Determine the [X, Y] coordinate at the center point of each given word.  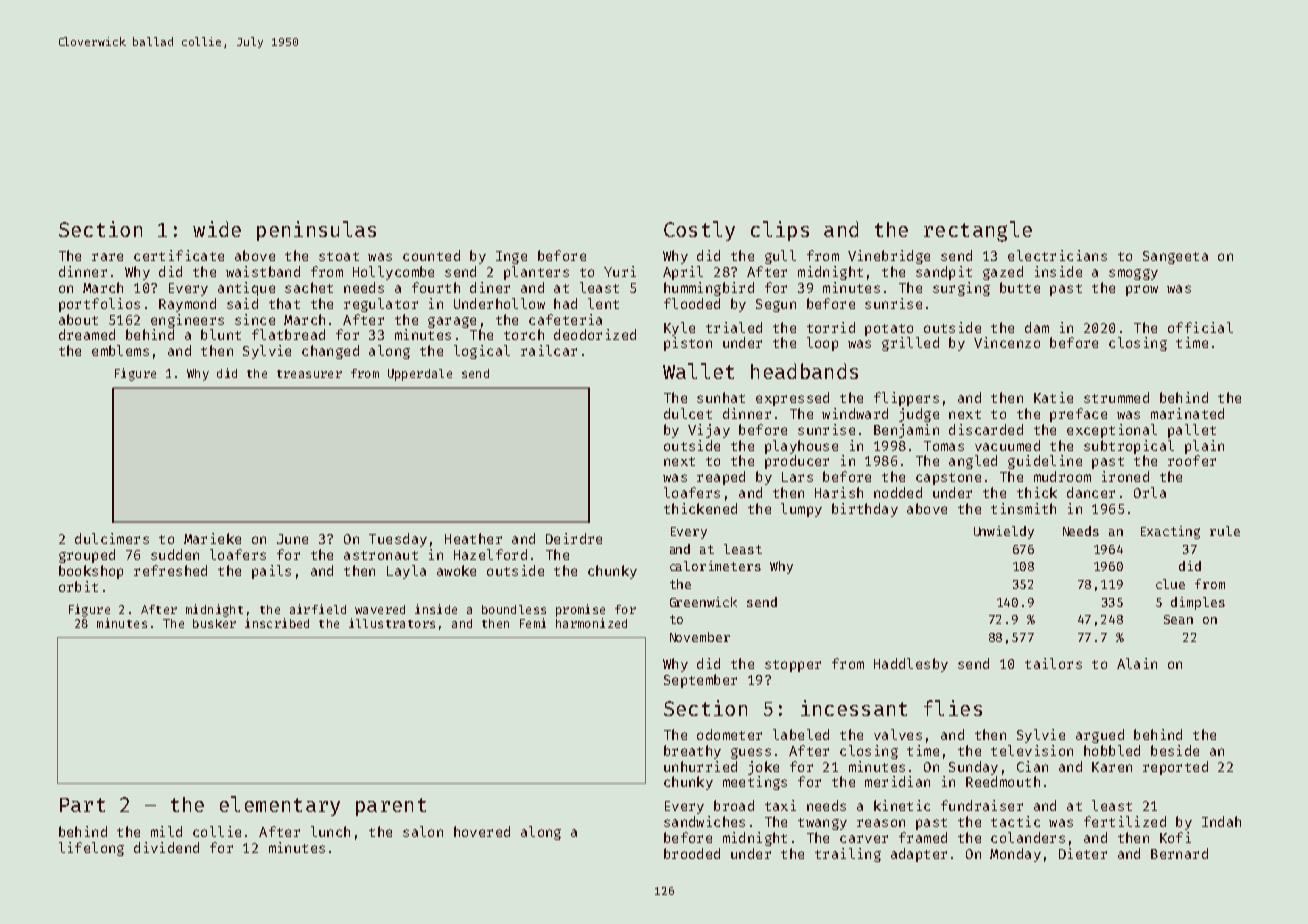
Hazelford [490, 554]
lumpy [801, 510]
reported [1175, 768]
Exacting [1170, 532]
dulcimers [112, 538]
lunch [330, 831]
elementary [280, 806]
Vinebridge [889, 257]
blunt [221, 334]
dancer [1091, 492]
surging [961, 289]
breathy [692, 752]
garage [452, 322]
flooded [692, 303]
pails [271, 572]
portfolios [99, 305]
